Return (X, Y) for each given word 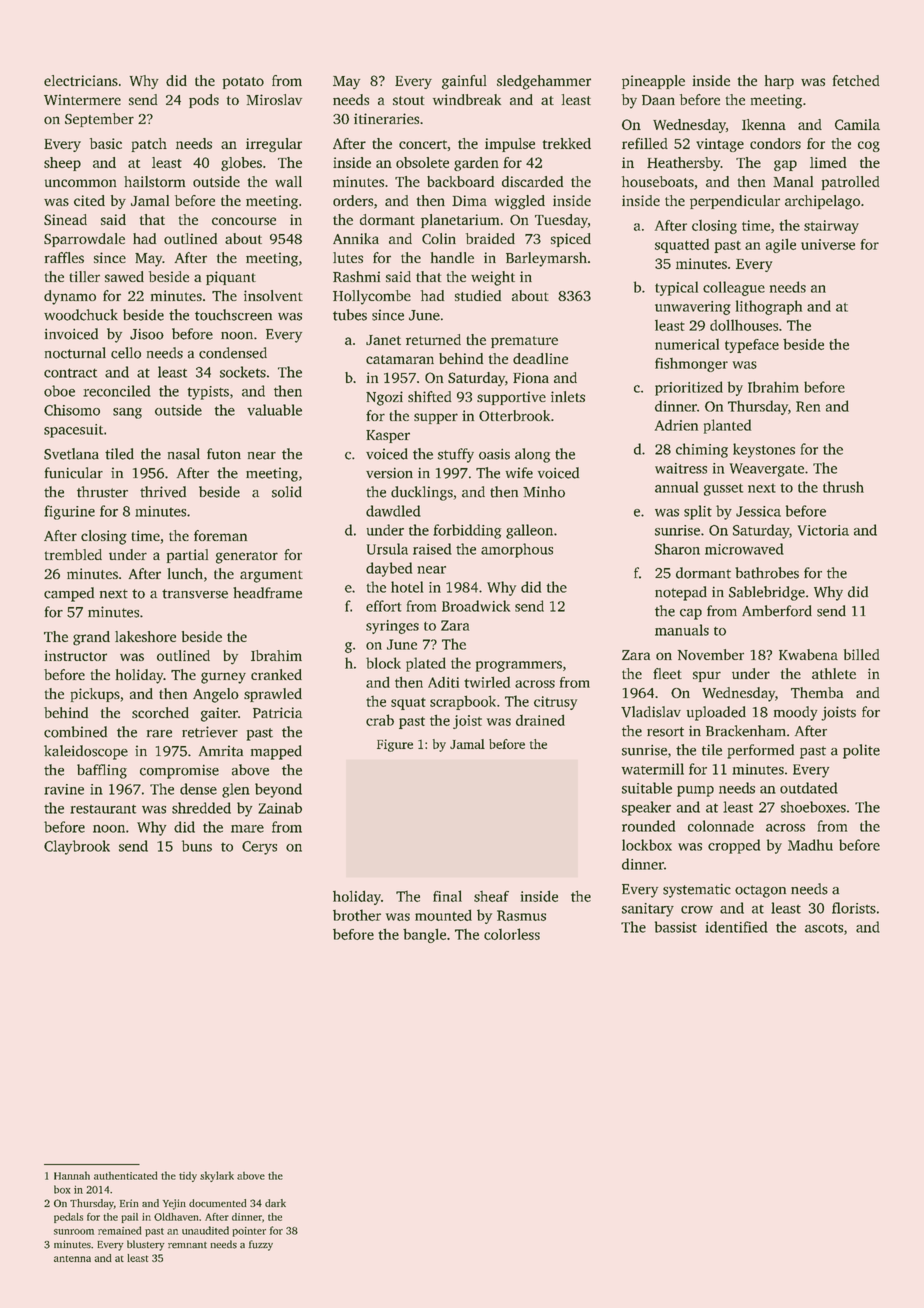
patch (149, 145)
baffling (102, 771)
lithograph (769, 307)
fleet (667, 673)
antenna (72, 1259)
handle (452, 257)
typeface (752, 346)
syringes (392, 627)
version (389, 473)
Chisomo (72, 410)
